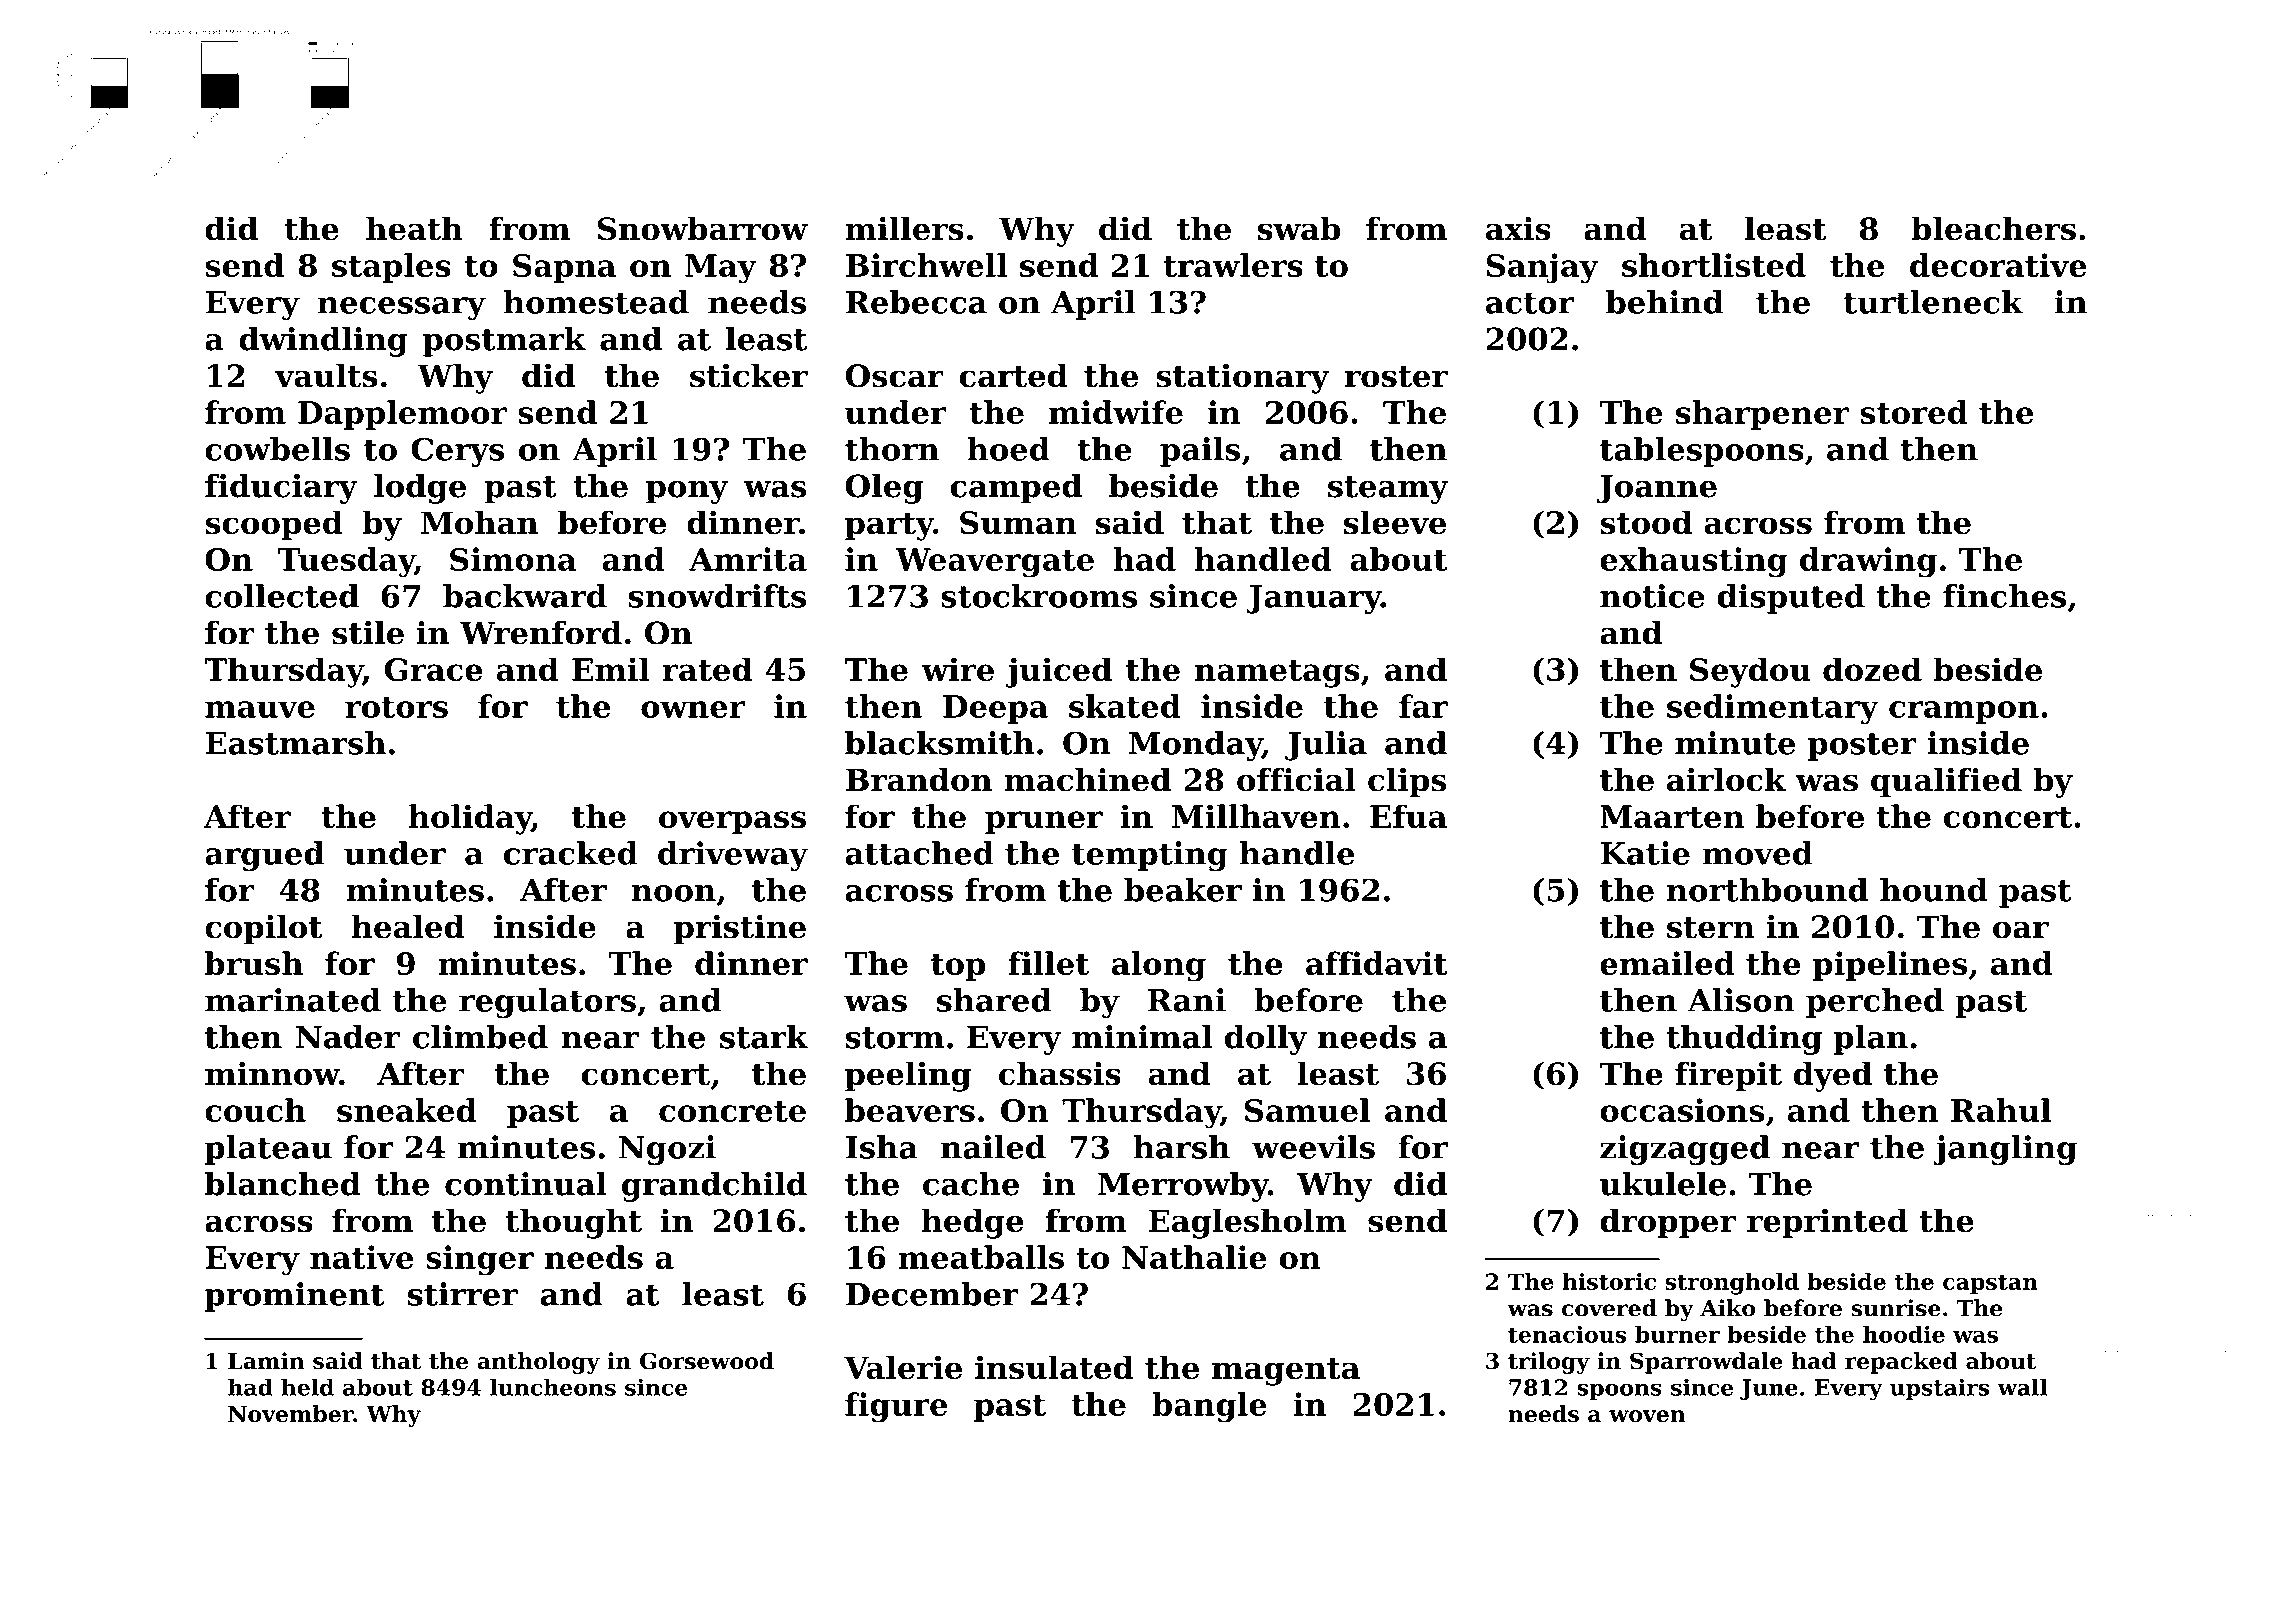 This image has width=2292, height=1620. What do you see at coordinates (1183, 890) in the image?
I see `beaker` at bounding box center [1183, 890].
